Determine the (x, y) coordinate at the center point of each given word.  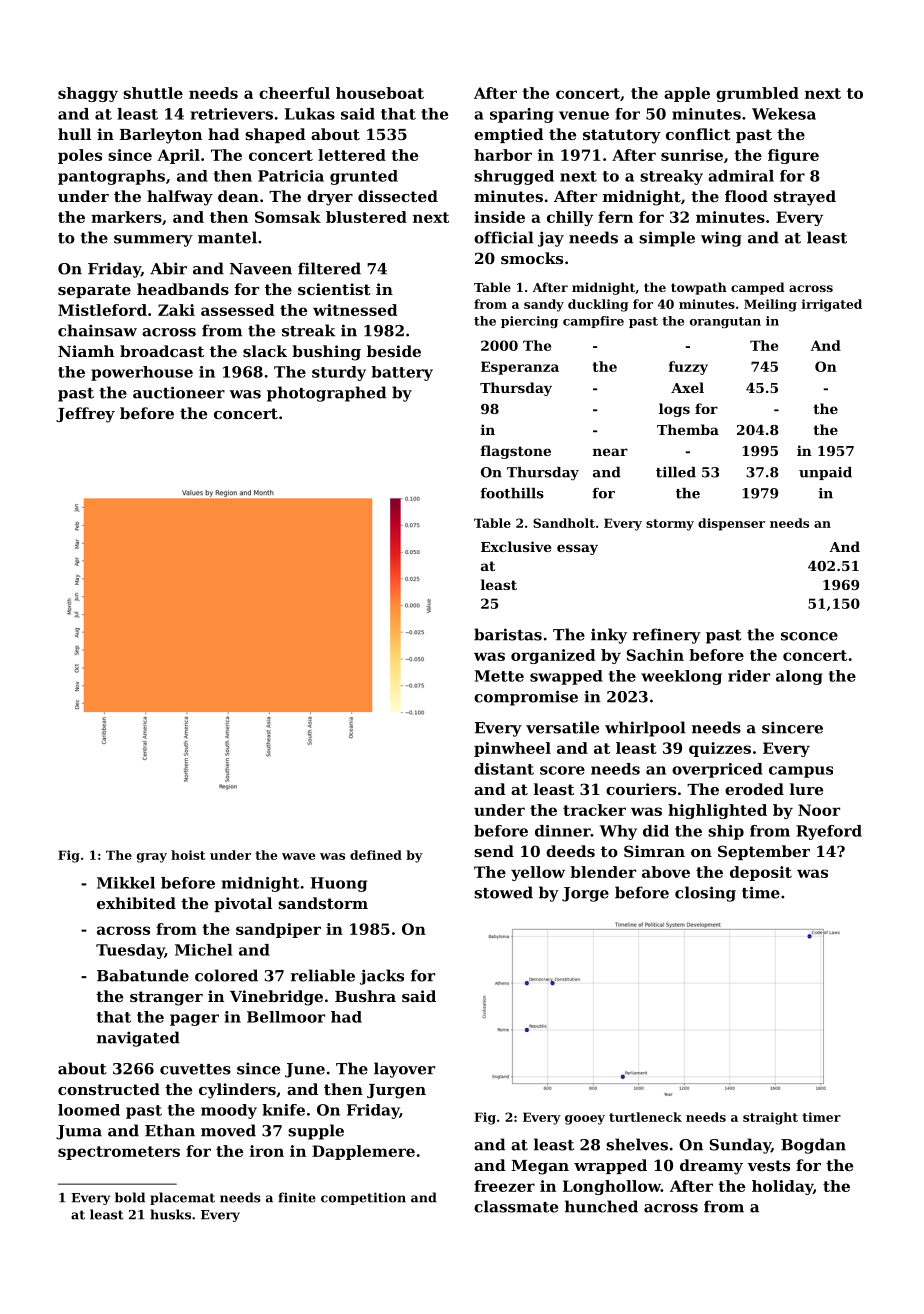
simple (667, 239)
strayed (805, 198)
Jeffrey (85, 415)
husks (170, 1214)
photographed (326, 394)
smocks (532, 258)
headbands (183, 289)
